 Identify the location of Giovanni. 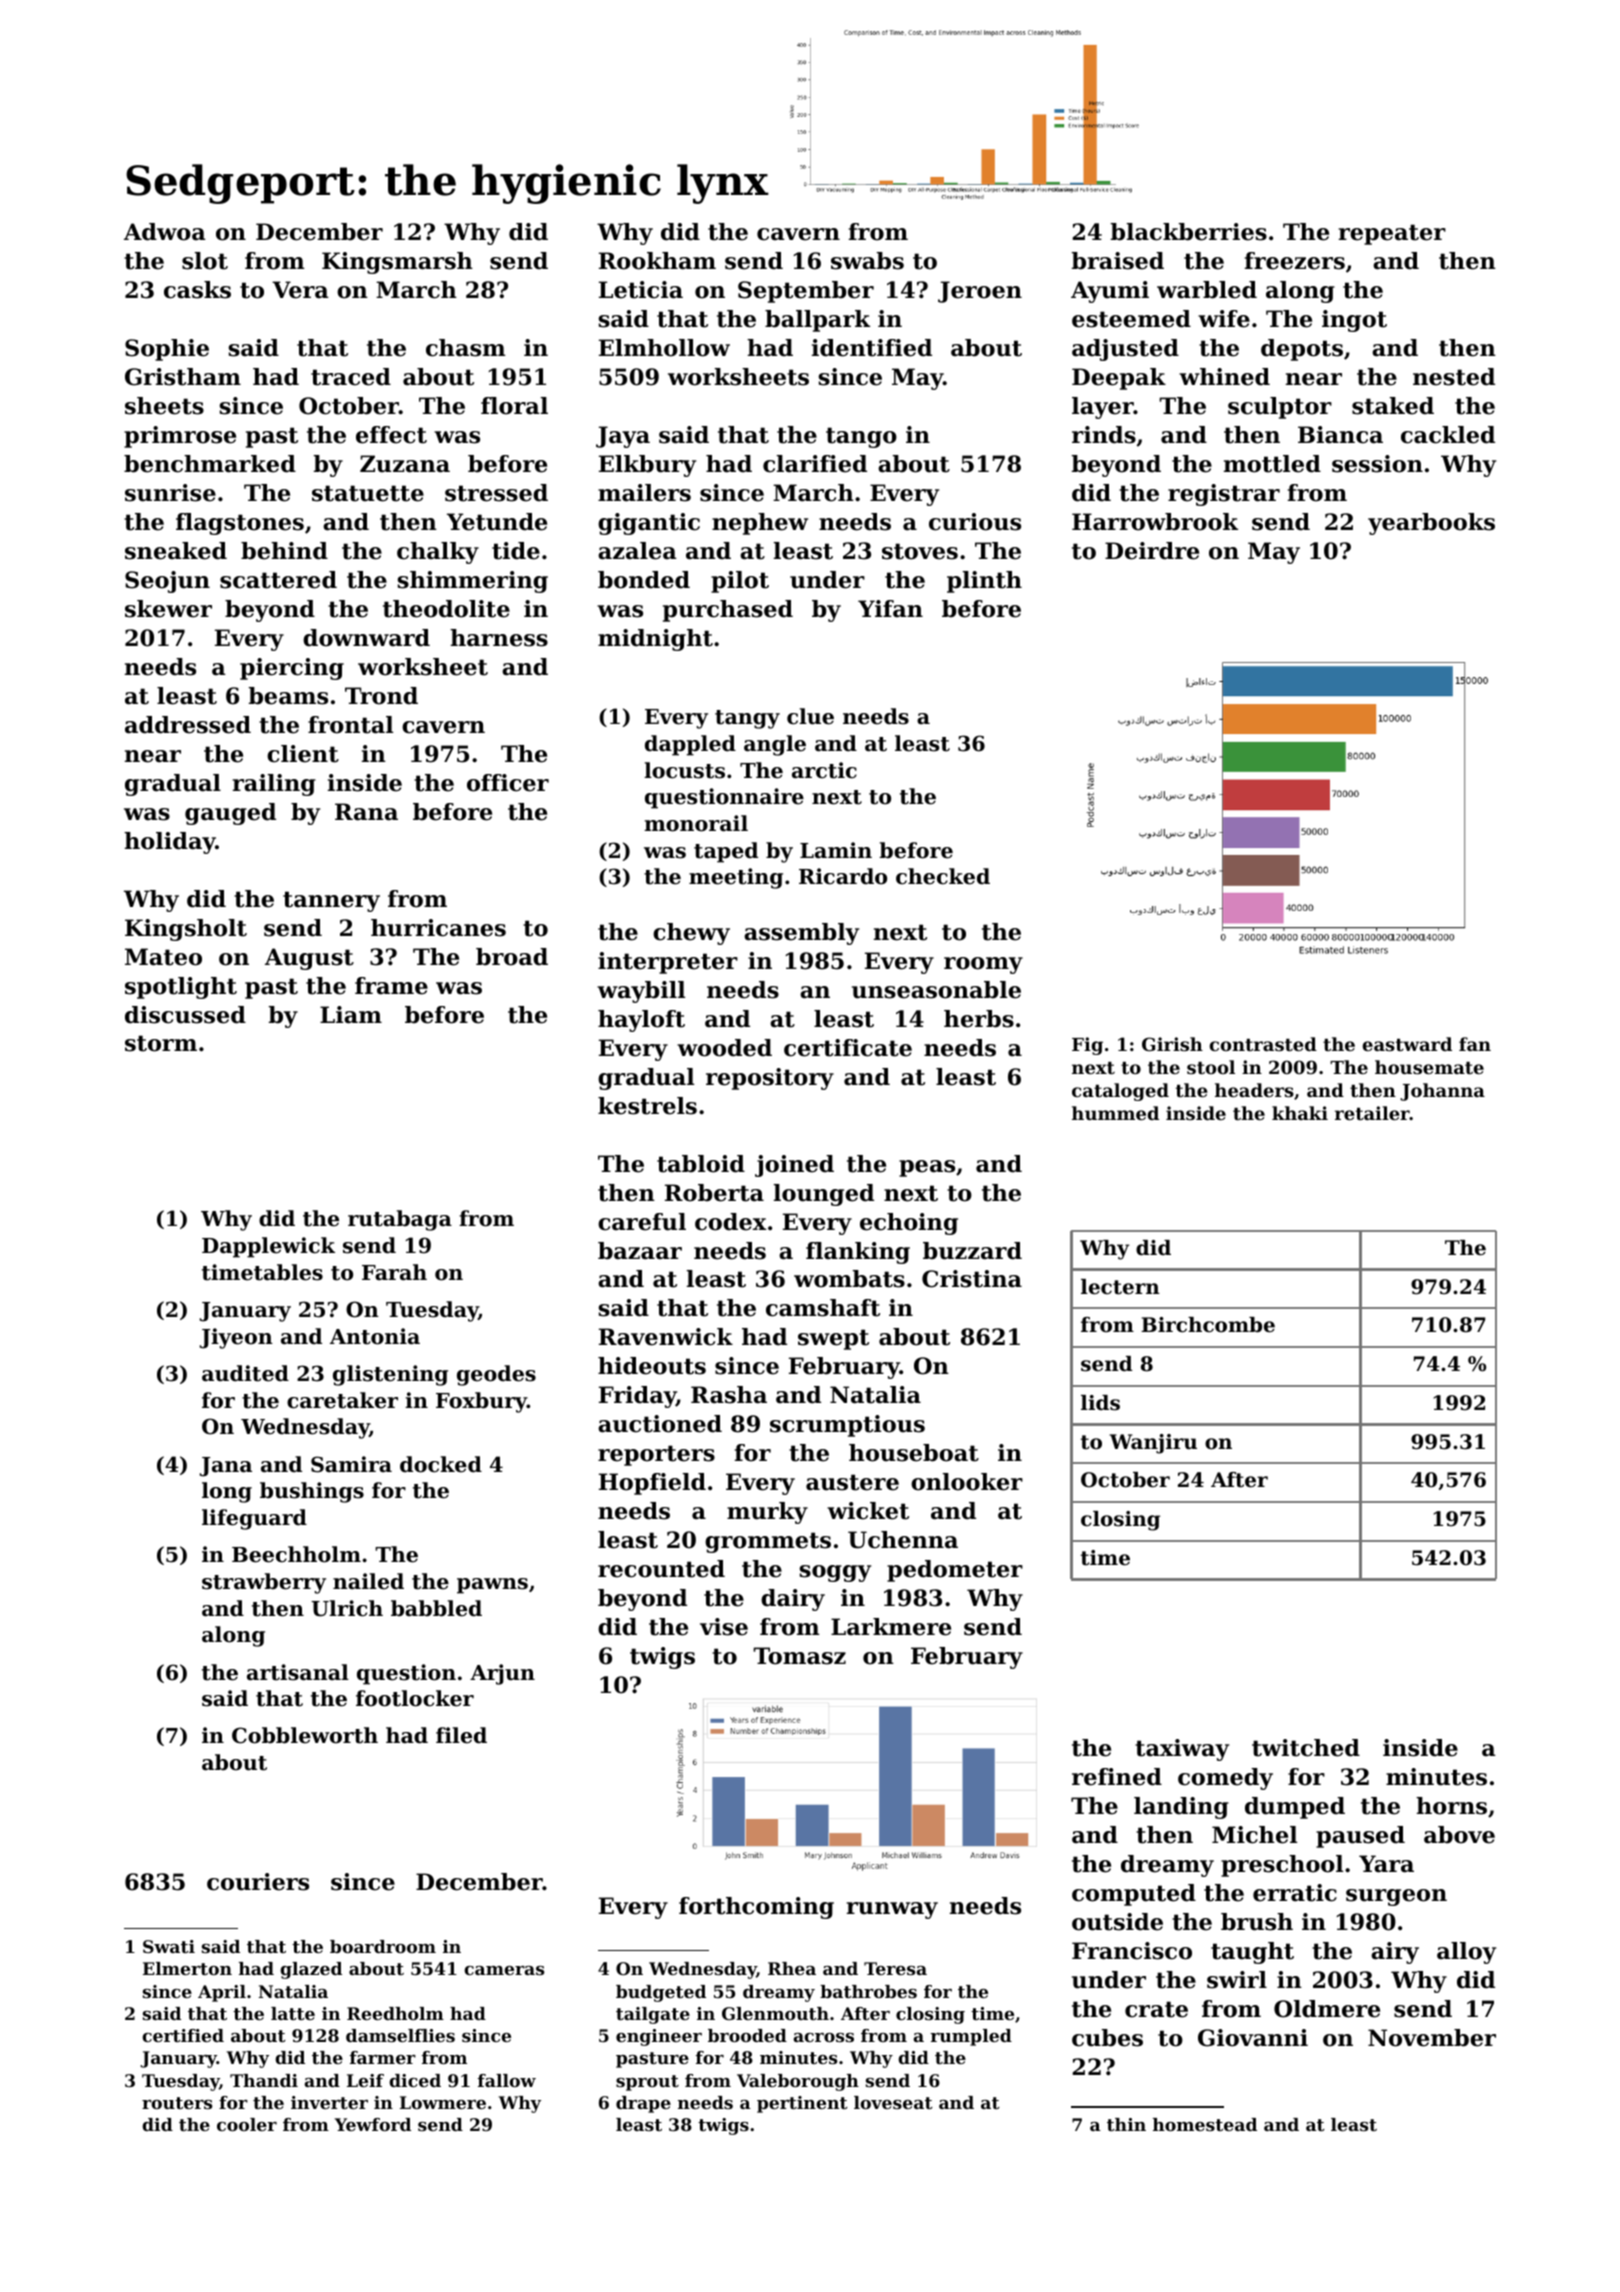
(1253, 2038).
